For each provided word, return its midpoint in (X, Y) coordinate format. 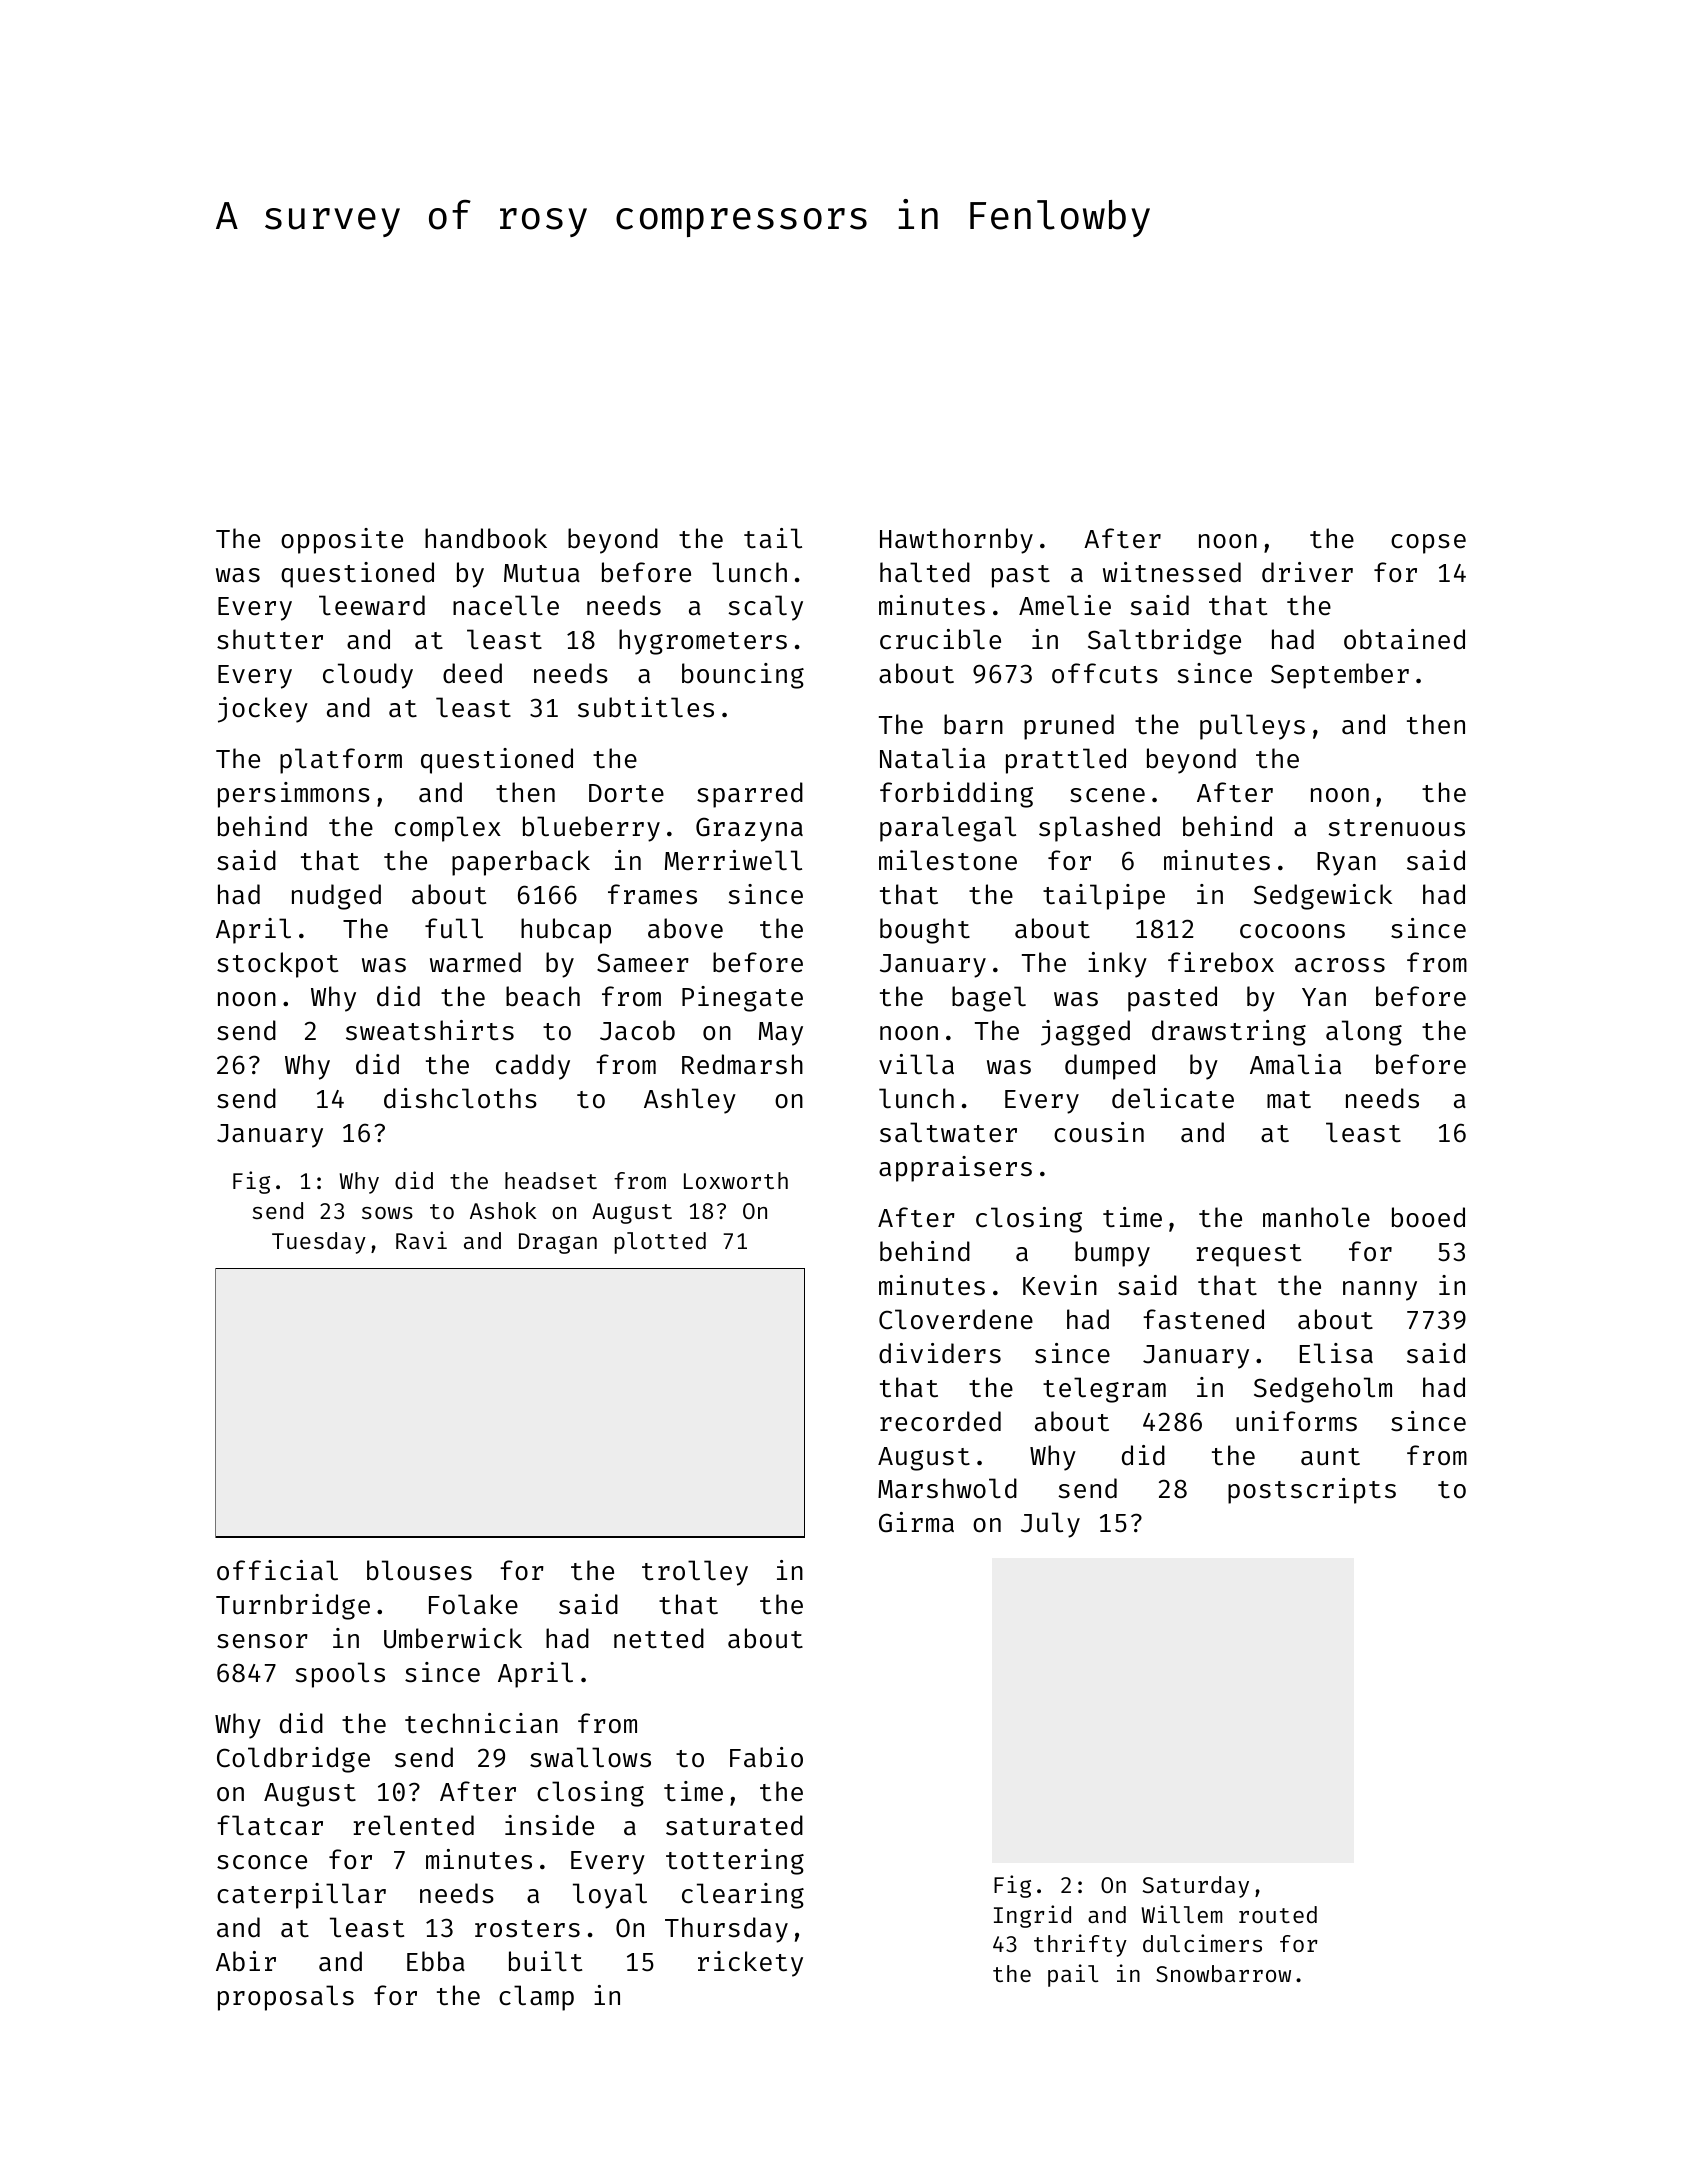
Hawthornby (956, 541)
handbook (486, 538)
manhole (1316, 1217)
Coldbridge (293, 1760)
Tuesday (319, 1243)
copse (1428, 544)
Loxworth (736, 1180)
